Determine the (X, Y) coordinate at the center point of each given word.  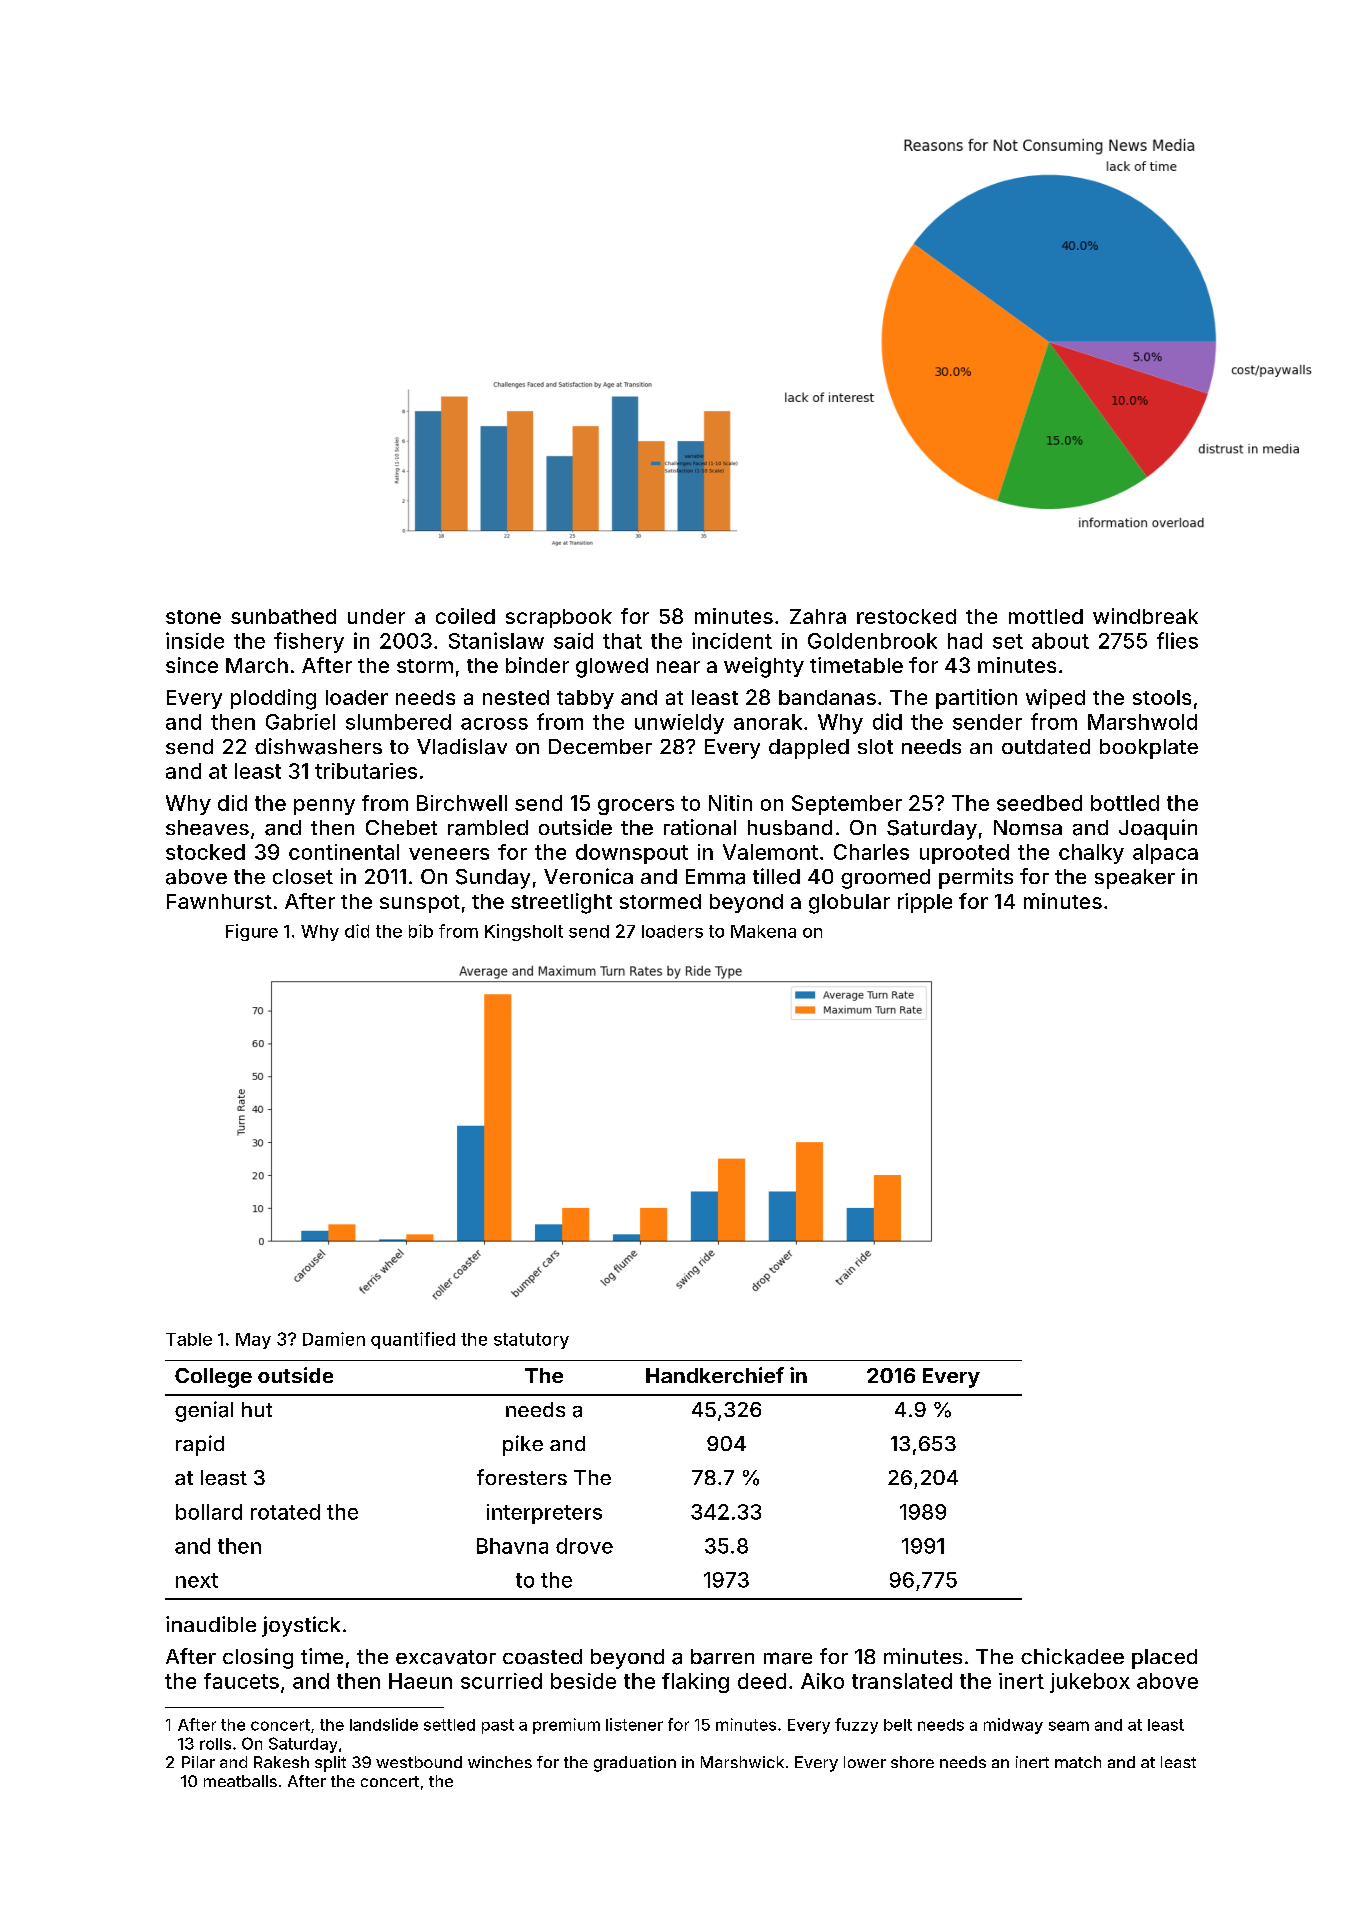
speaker (1135, 879)
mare (788, 1658)
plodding (273, 699)
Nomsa (1028, 827)
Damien (334, 1339)
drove (584, 1546)
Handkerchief (715, 1375)
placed (1164, 1659)
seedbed (1039, 803)
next (197, 1580)
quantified (413, 1340)
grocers (636, 807)
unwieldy (679, 724)
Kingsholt (524, 932)
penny (324, 807)
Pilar (198, 1762)
